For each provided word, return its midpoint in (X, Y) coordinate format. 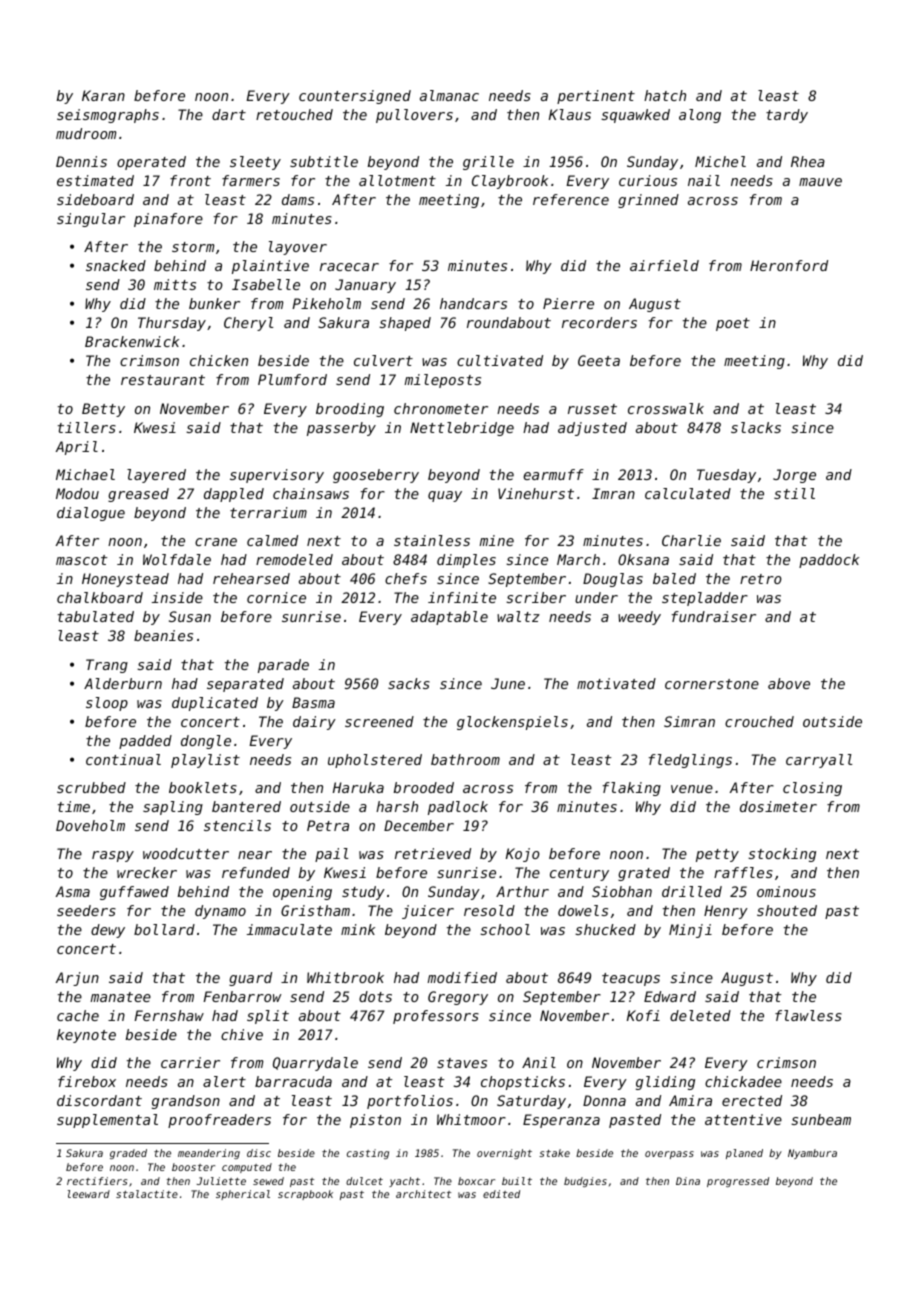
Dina (688, 1181)
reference (571, 199)
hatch (665, 95)
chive (242, 1034)
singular (91, 220)
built (517, 1181)
